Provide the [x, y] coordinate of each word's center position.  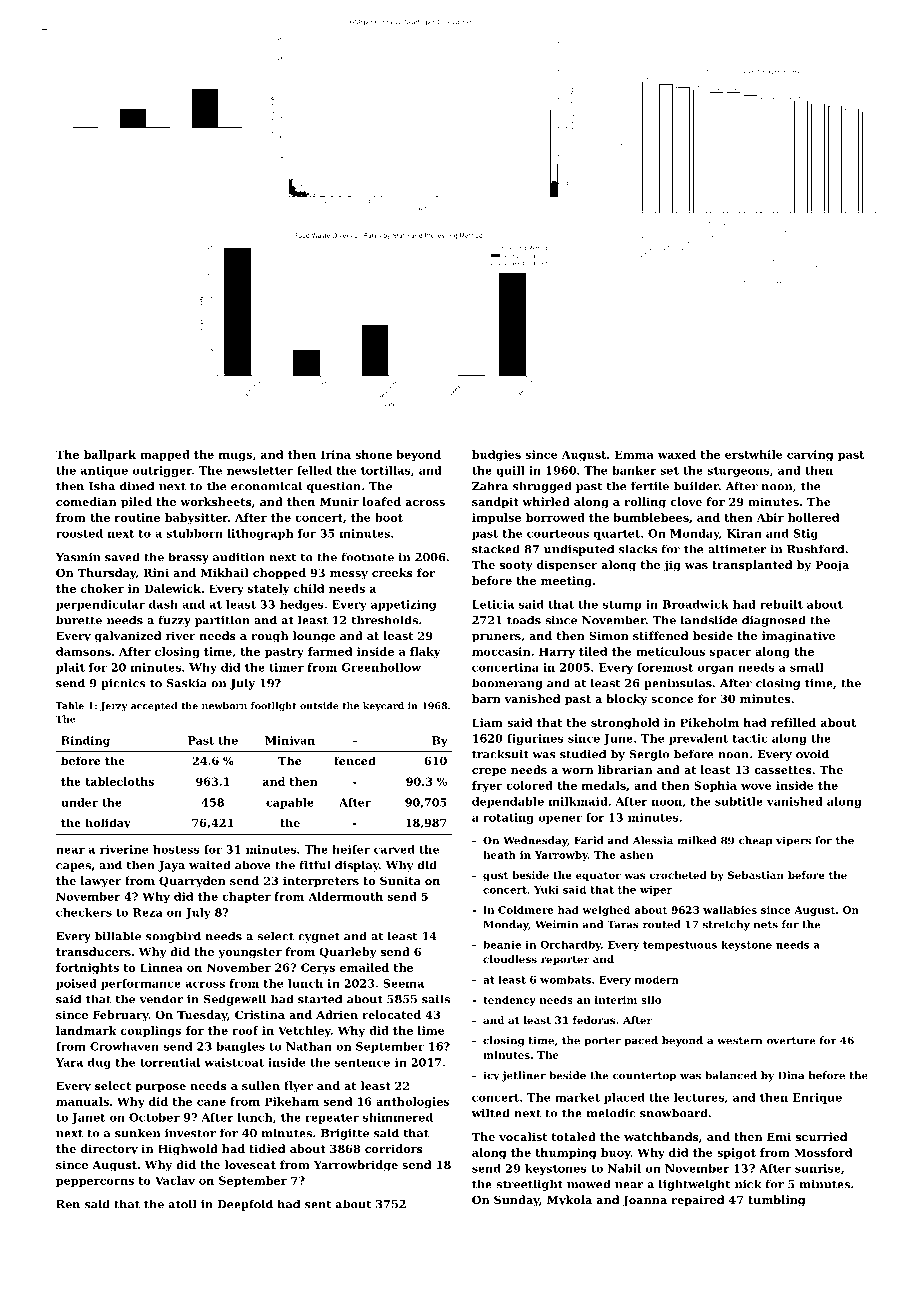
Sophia [715, 786]
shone [373, 454]
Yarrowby [561, 856]
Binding [85, 741]
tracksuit [500, 754]
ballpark [110, 455]
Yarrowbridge [356, 1166]
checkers [84, 912]
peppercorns [95, 1183]
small [807, 667]
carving [810, 455]
